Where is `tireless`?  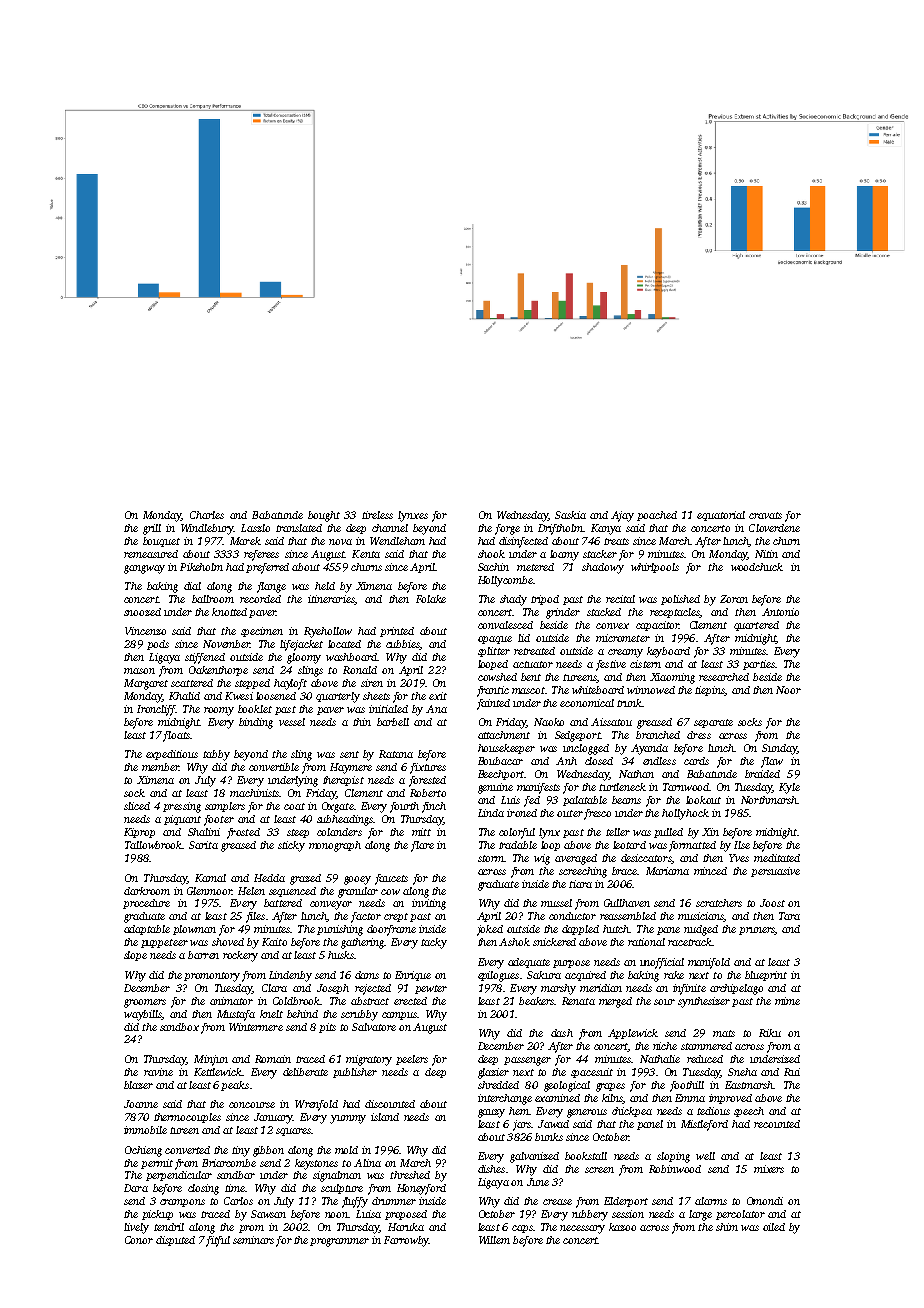
tireless is located at coordinates (377, 515).
